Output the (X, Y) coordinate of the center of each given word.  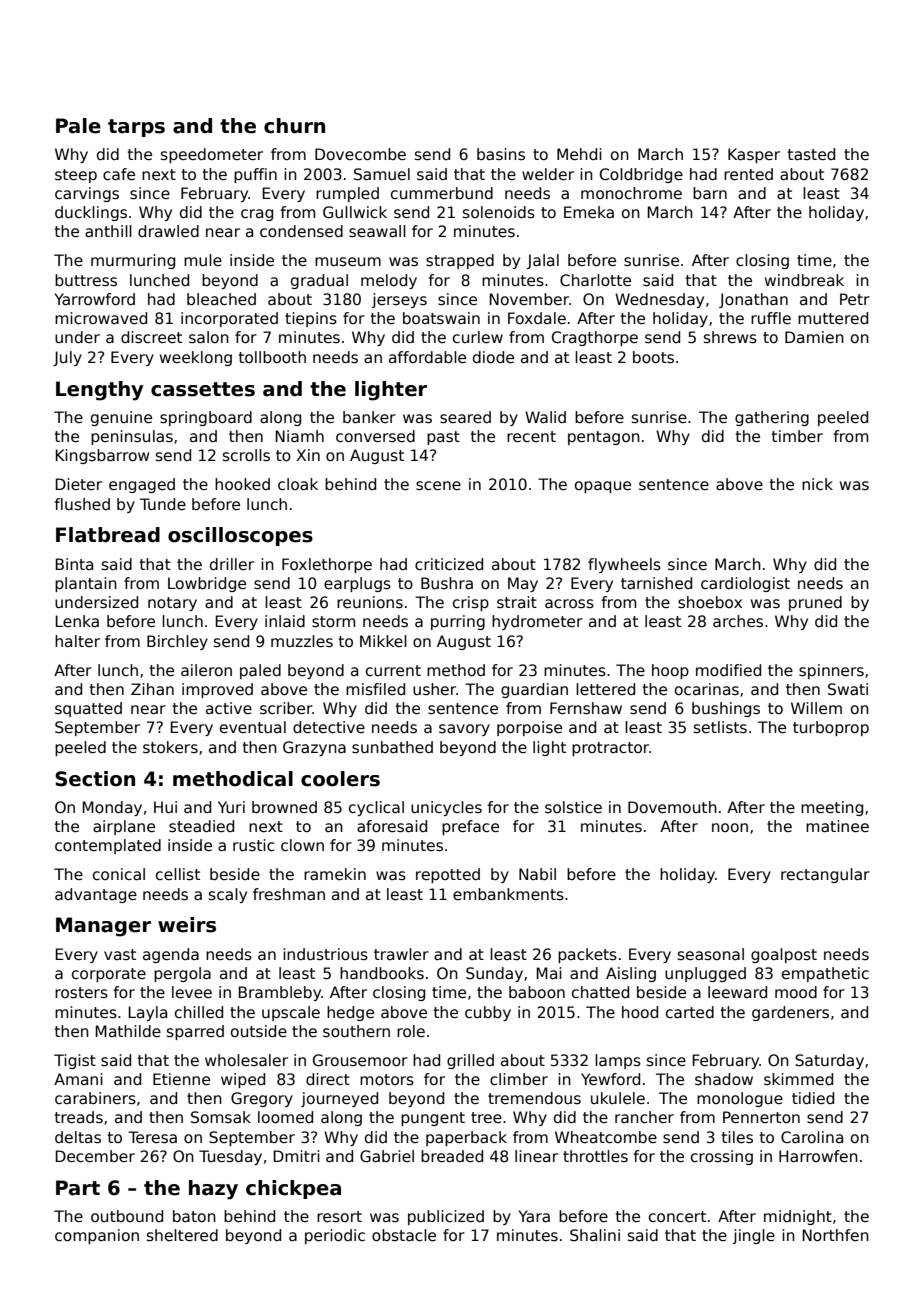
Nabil (537, 874)
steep (76, 176)
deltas (78, 1137)
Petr (855, 299)
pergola (182, 974)
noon (730, 827)
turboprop (831, 728)
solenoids (499, 212)
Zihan (152, 689)
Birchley (177, 642)
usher (434, 689)
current (393, 670)
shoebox (710, 602)
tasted (811, 154)
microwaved (101, 318)
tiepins (311, 319)
